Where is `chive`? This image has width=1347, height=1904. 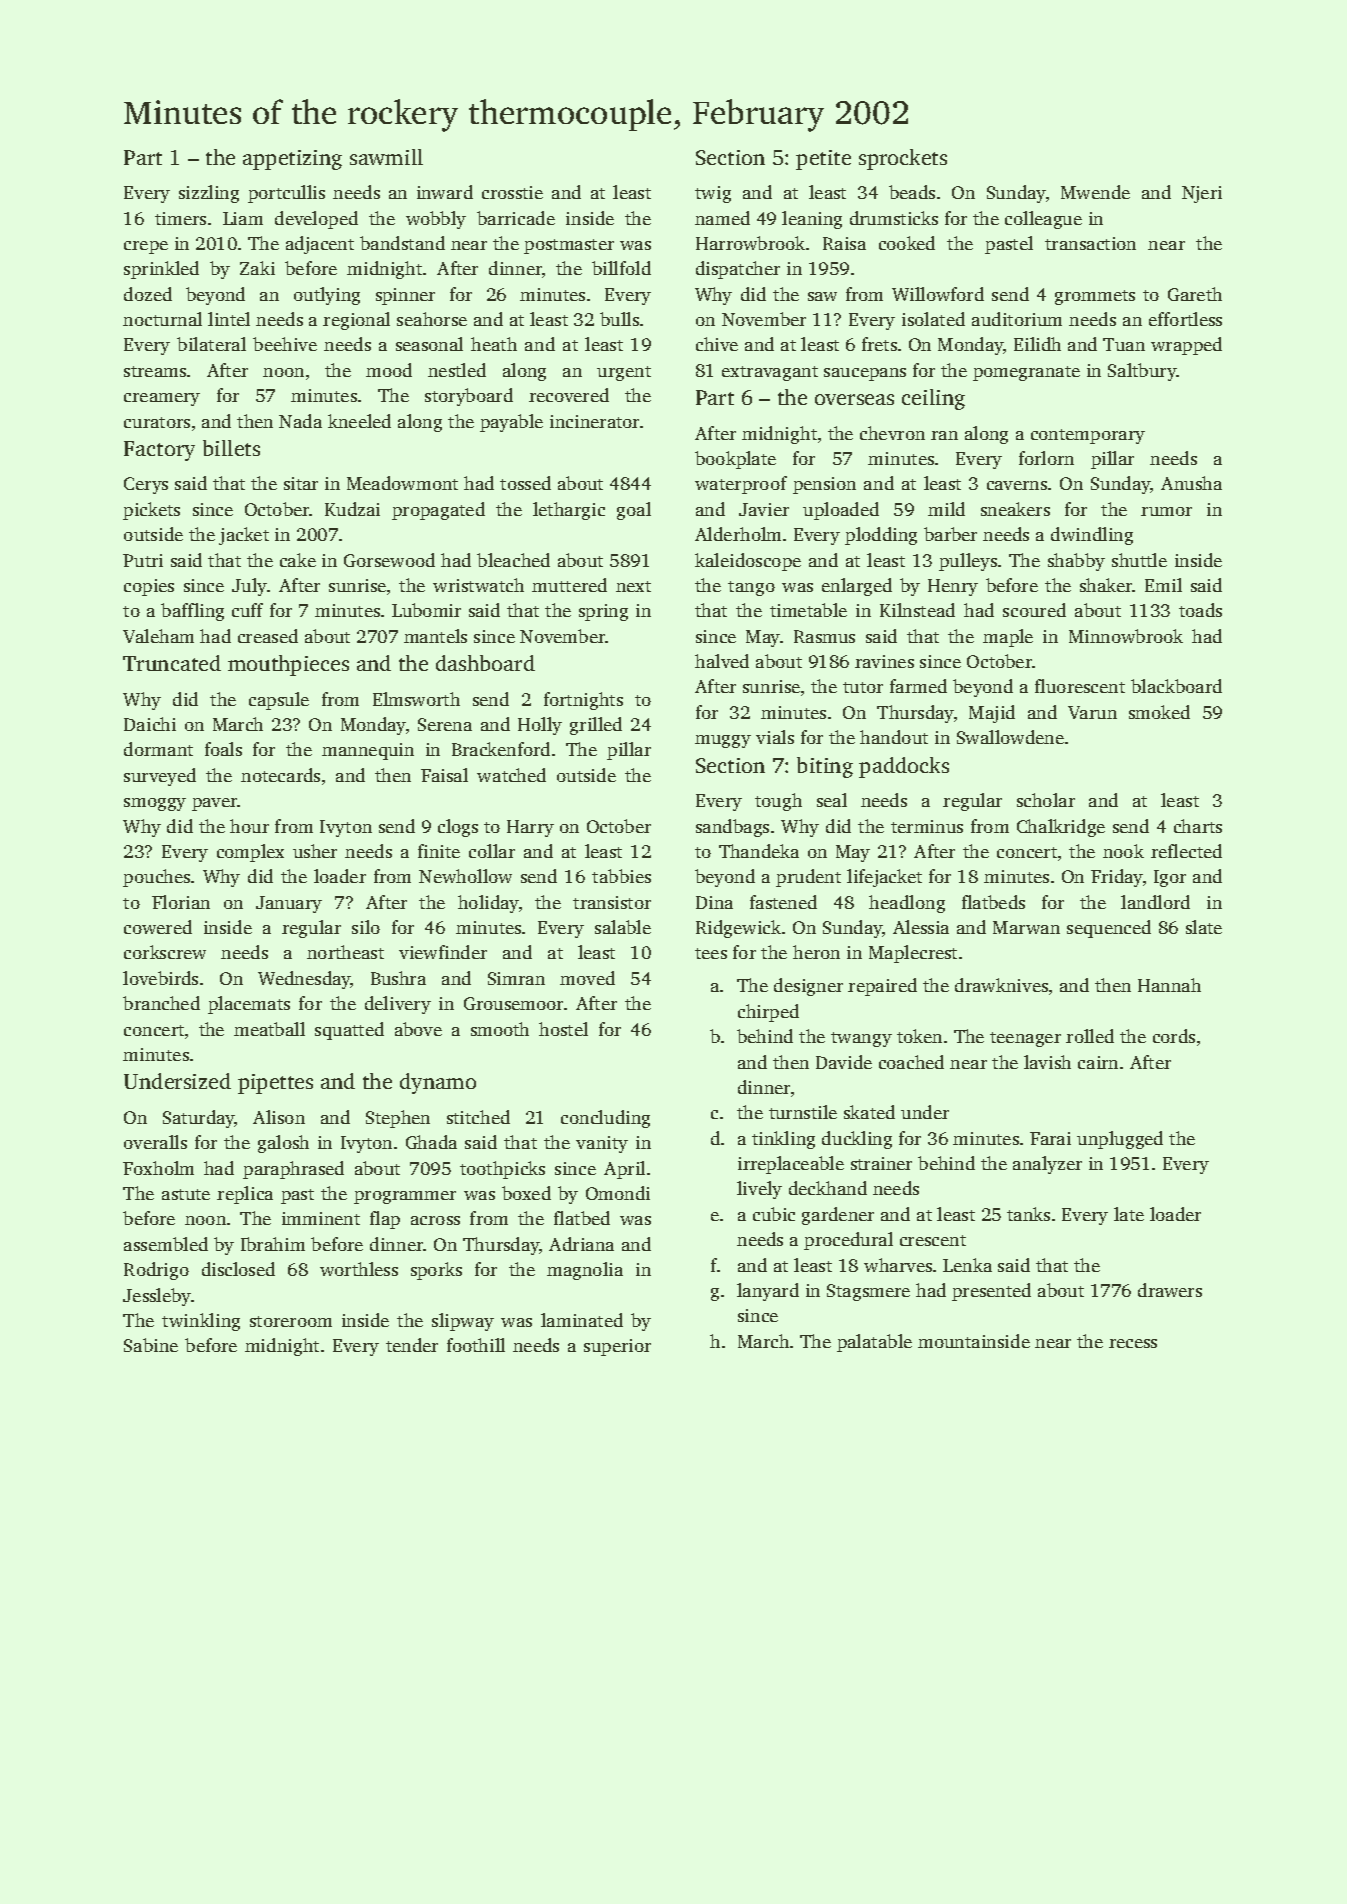 chive is located at coordinates (717, 344).
